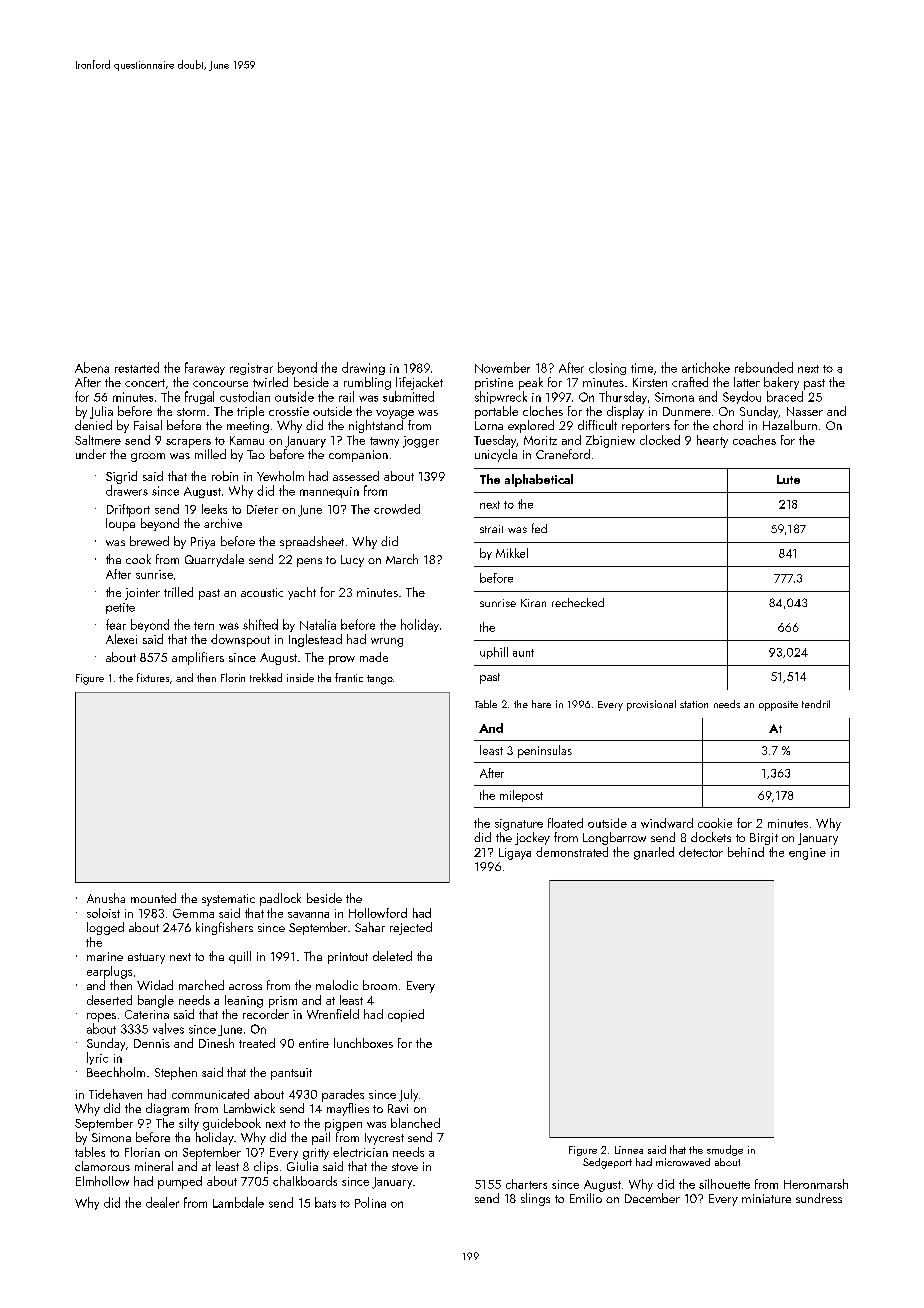 This screenshot has width=924, height=1308. What do you see at coordinates (266, 677) in the screenshot?
I see `trekked` at bounding box center [266, 677].
